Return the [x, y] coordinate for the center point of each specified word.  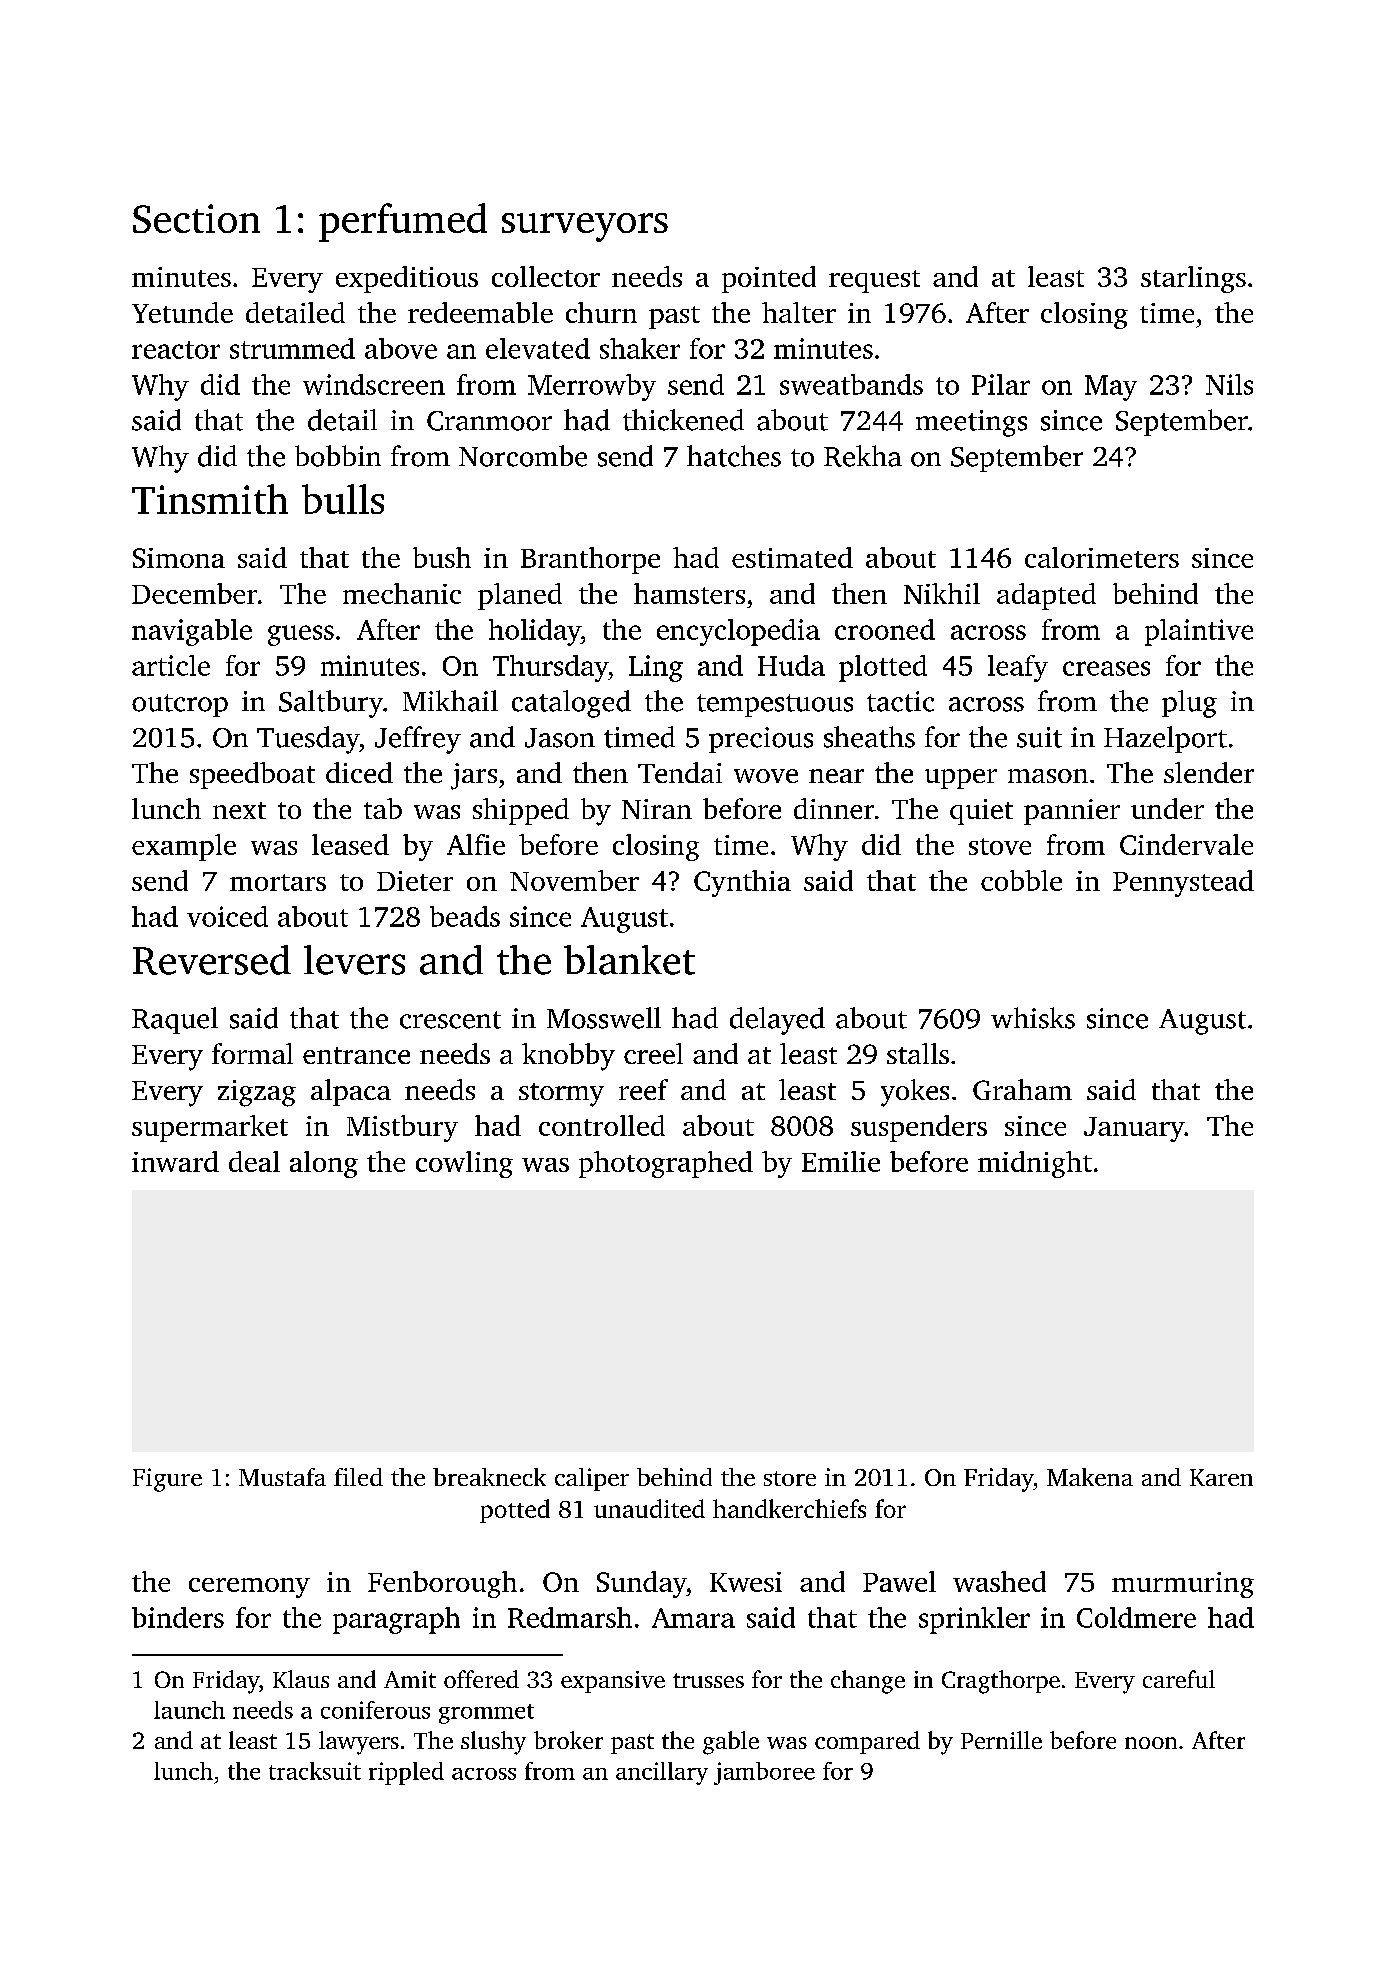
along [324, 1164]
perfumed [403, 222]
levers [354, 960]
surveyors [585, 227]
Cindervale [1186, 844]
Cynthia [742, 883]
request [874, 281]
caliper [592, 1479]
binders [178, 1617]
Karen [1221, 1477]
